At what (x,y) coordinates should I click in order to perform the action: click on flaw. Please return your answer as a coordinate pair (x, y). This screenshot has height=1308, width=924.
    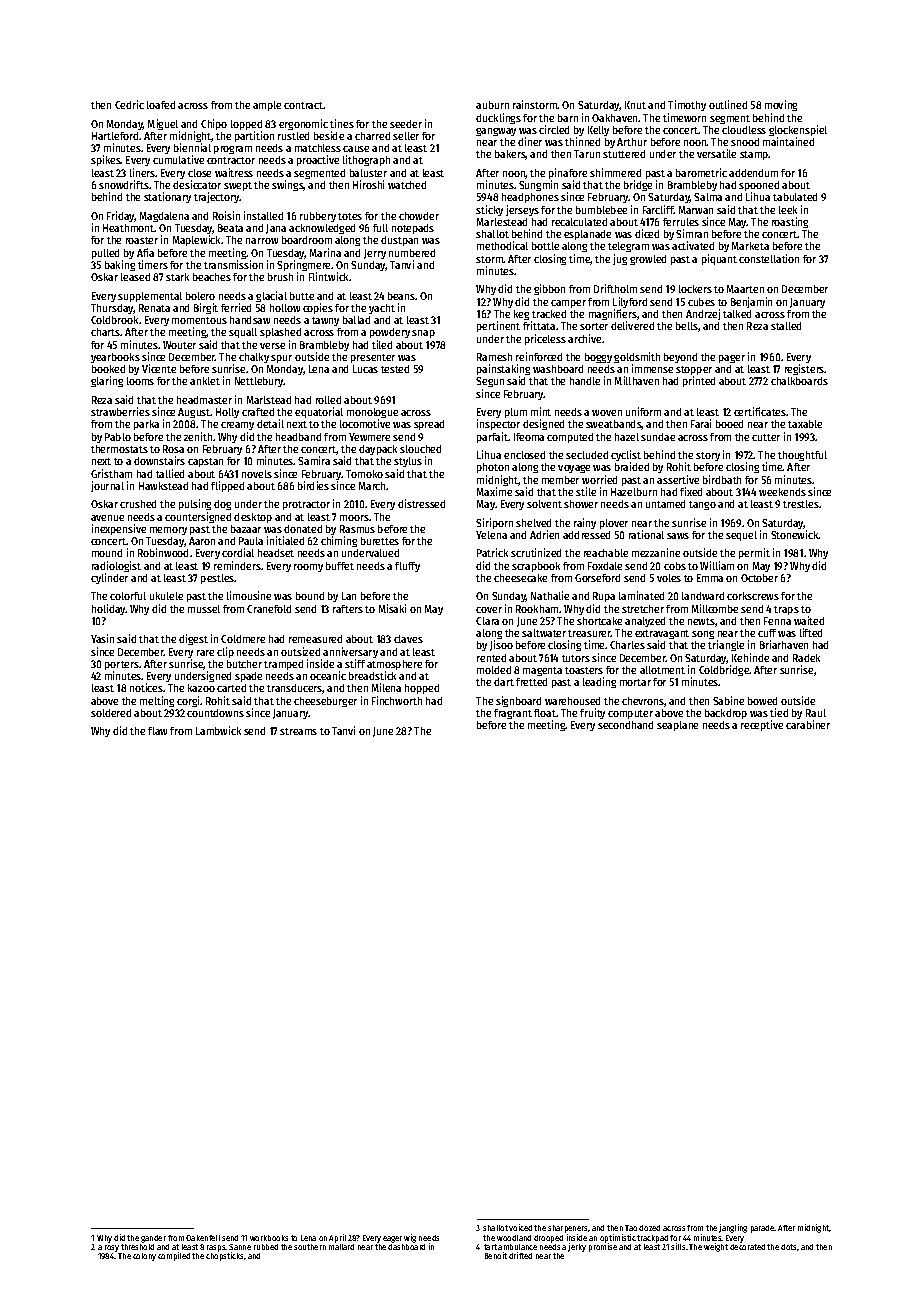
    Looking at the image, I should click on (157, 731).
